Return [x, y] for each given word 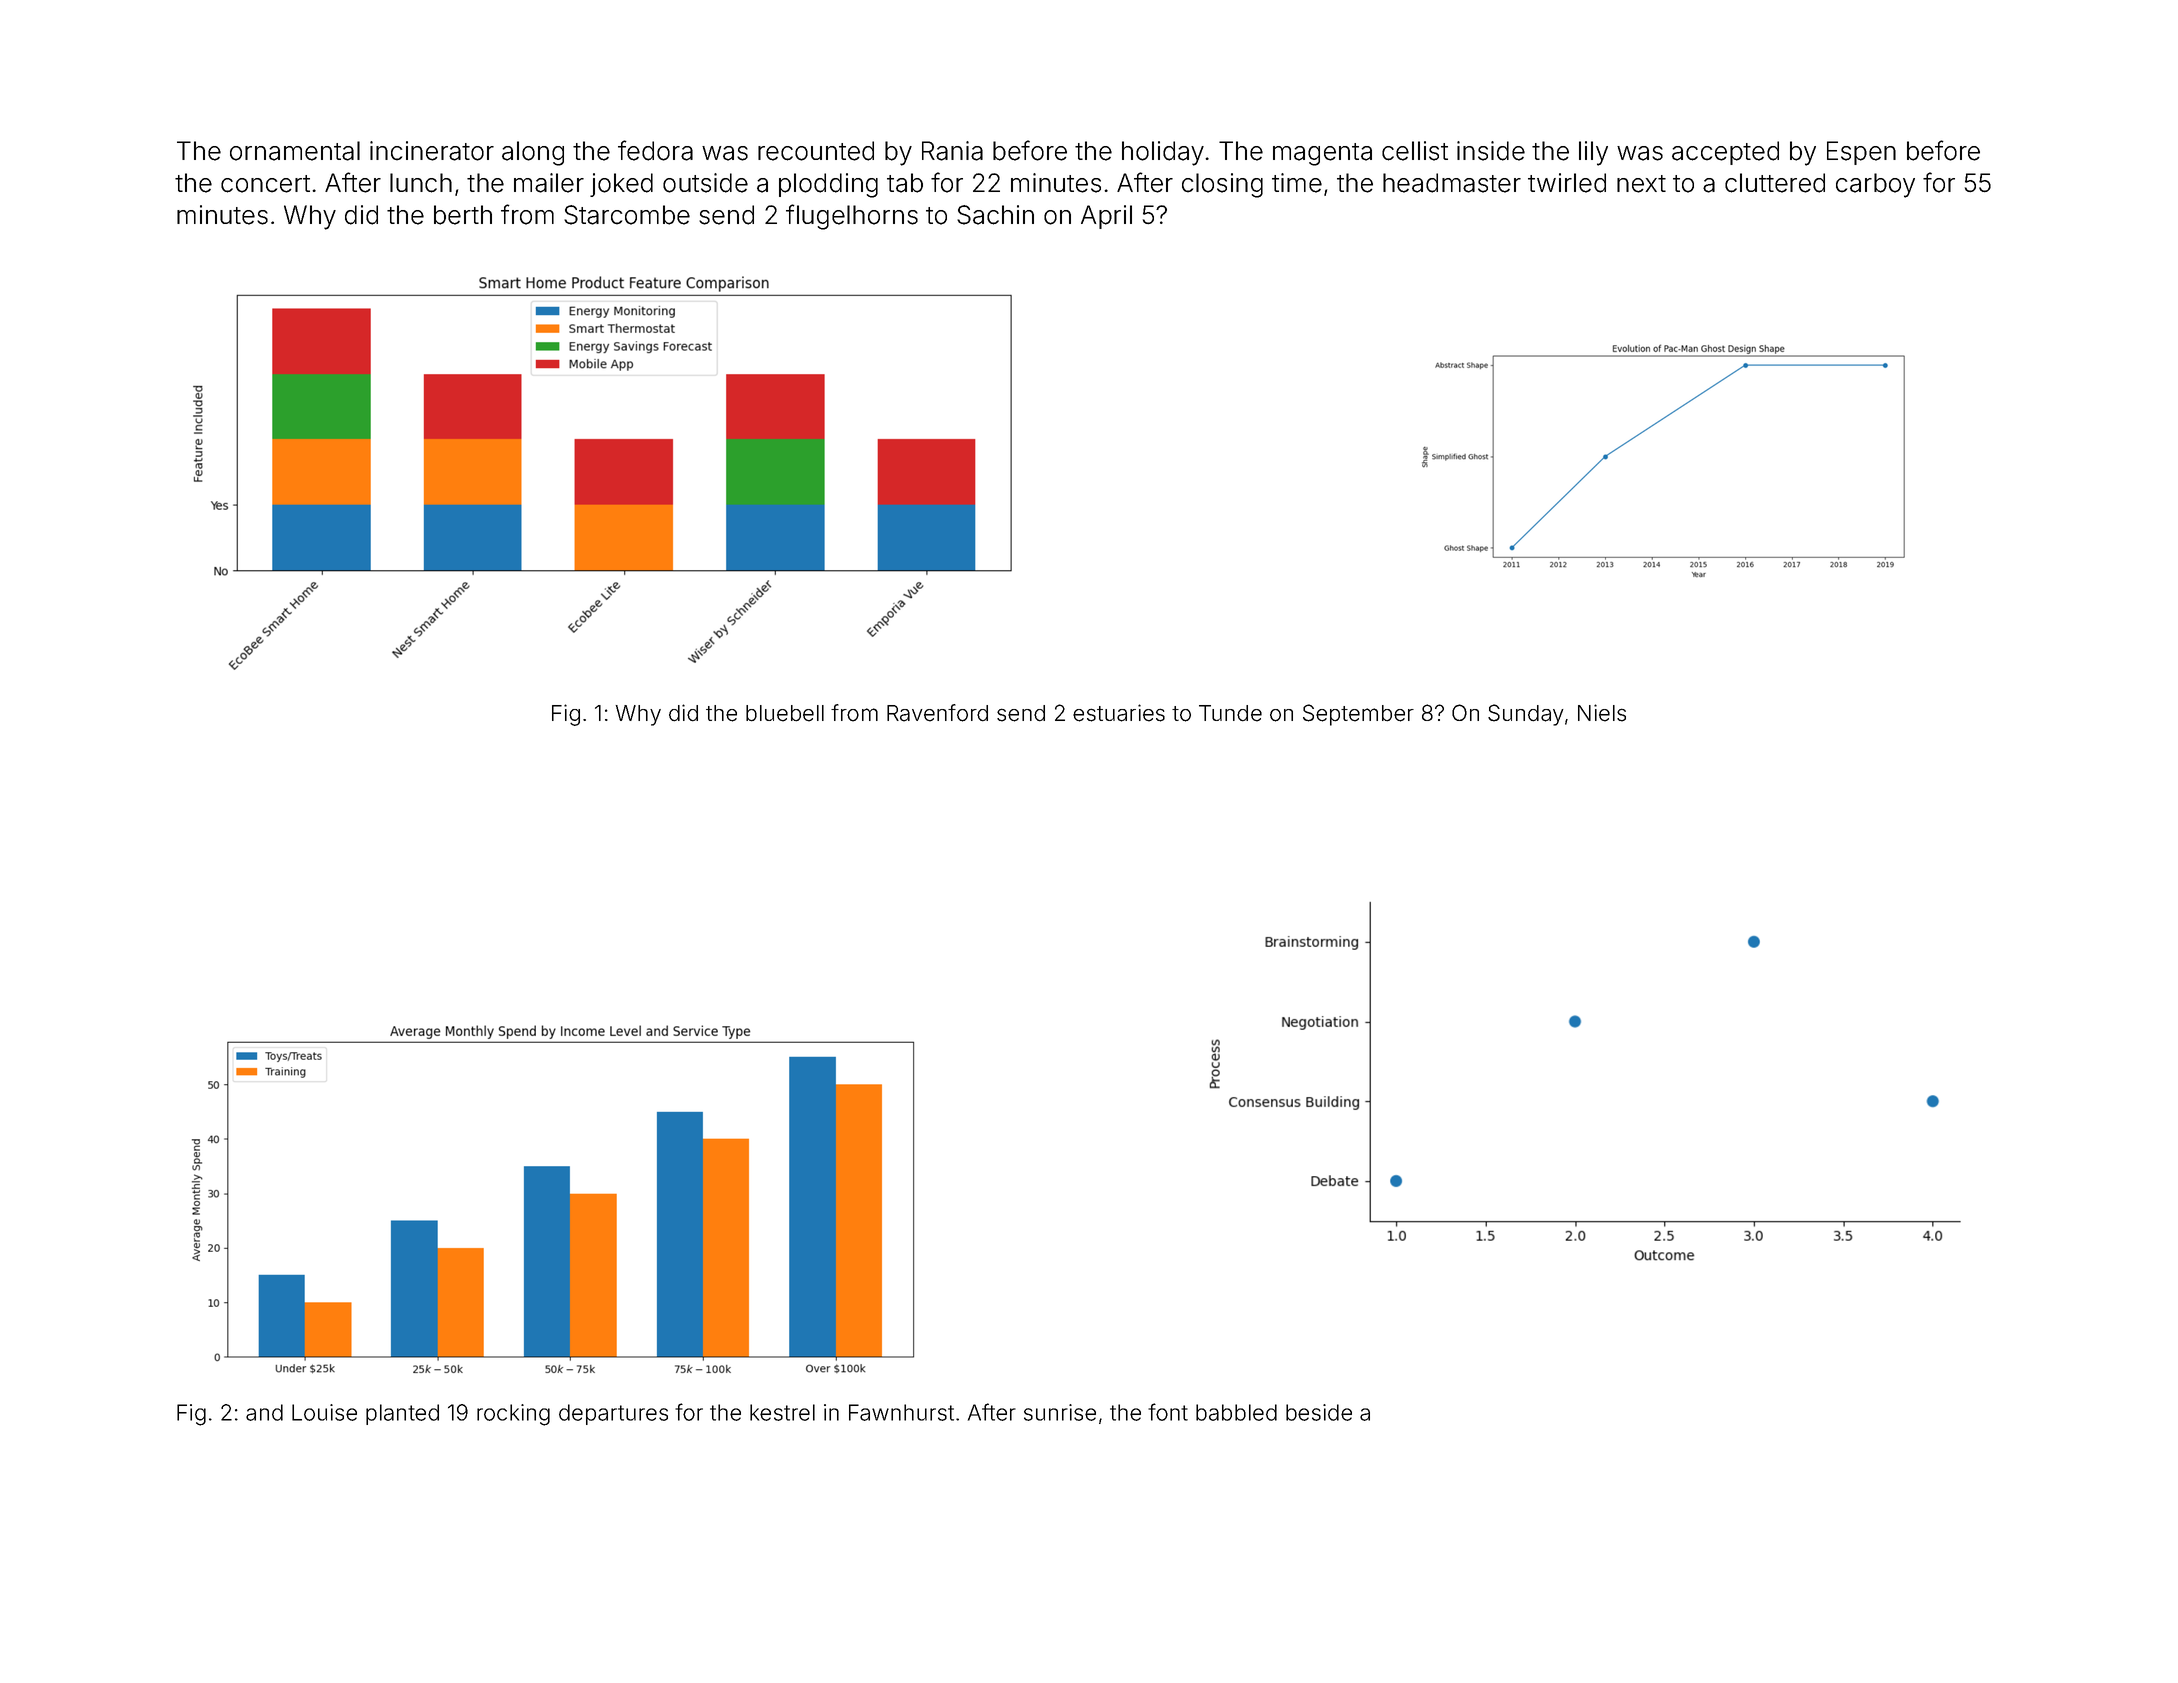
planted [402, 1414]
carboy [1875, 185]
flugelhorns [852, 217]
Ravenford [937, 713]
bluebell [785, 713]
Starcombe [627, 215]
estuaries [1119, 713]
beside [1319, 1412]
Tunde [1230, 713]
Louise [324, 1412]
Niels [1602, 713]
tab [905, 183]
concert [265, 184]
